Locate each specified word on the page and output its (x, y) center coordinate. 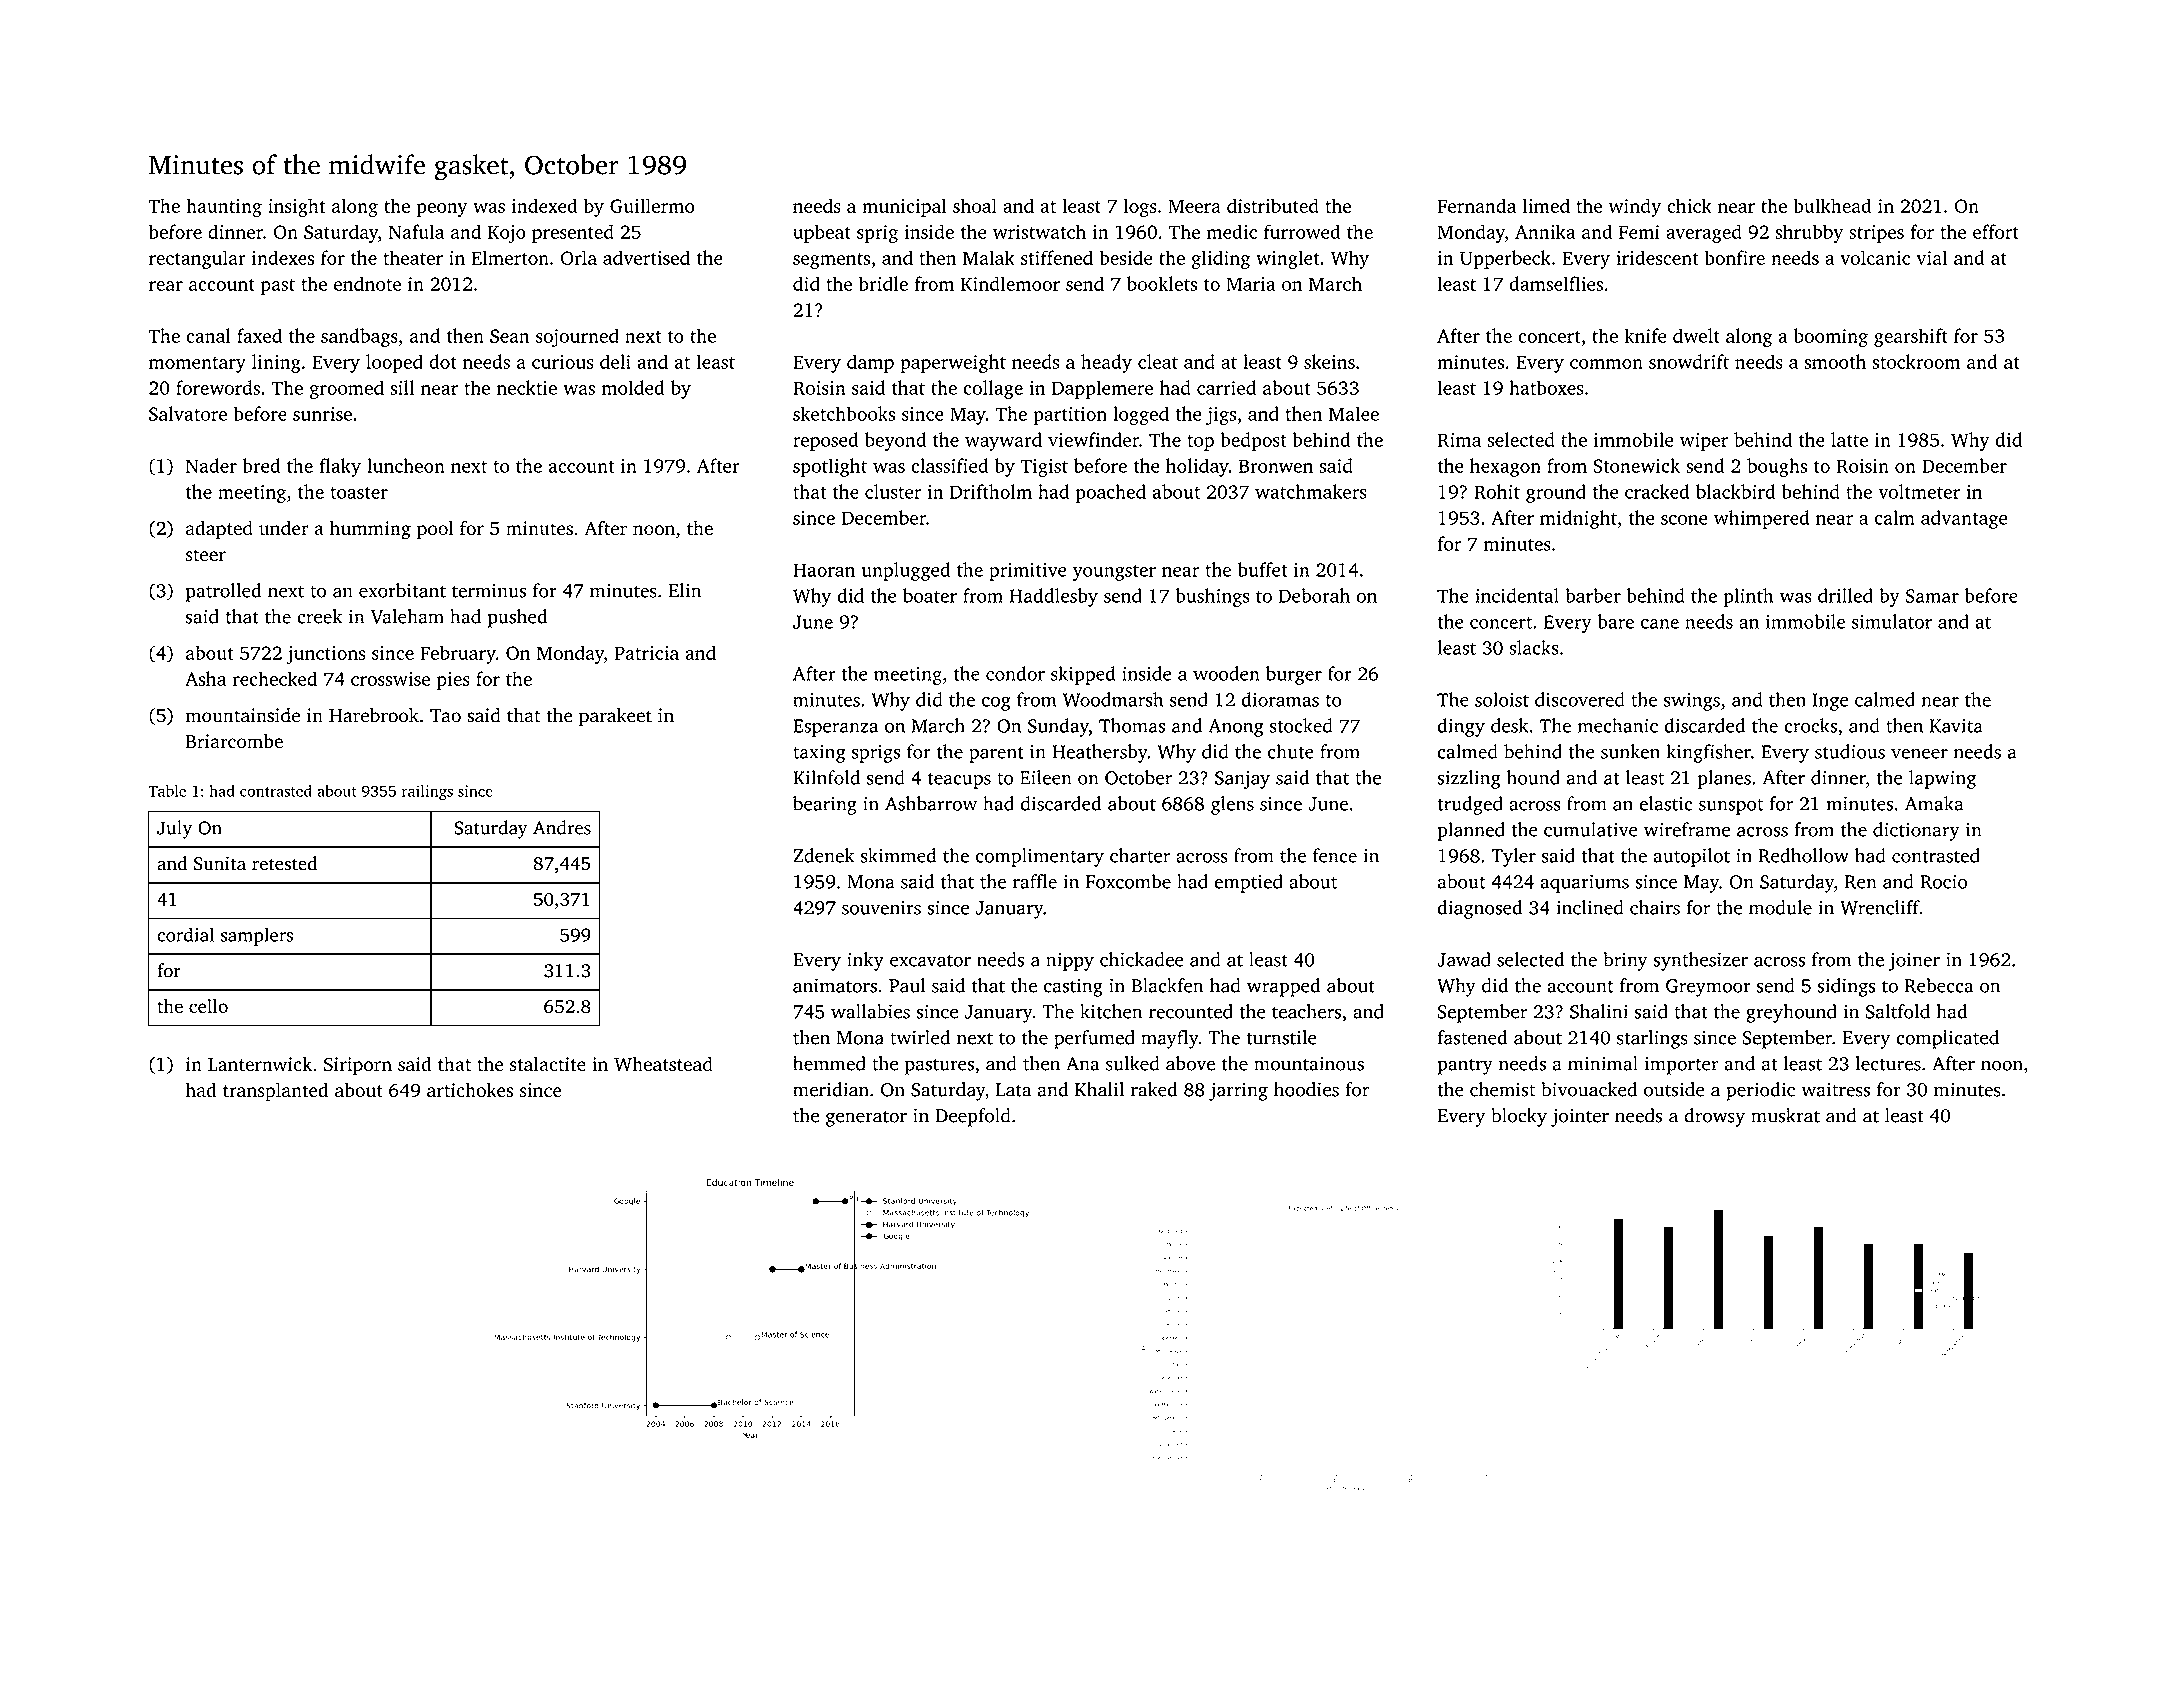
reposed (825, 441)
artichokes (470, 1089)
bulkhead (1832, 205)
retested (284, 863)
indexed (545, 205)
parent (996, 755)
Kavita (1956, 726)
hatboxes (1546, 387)
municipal (904, 207)
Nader (211, 465)
